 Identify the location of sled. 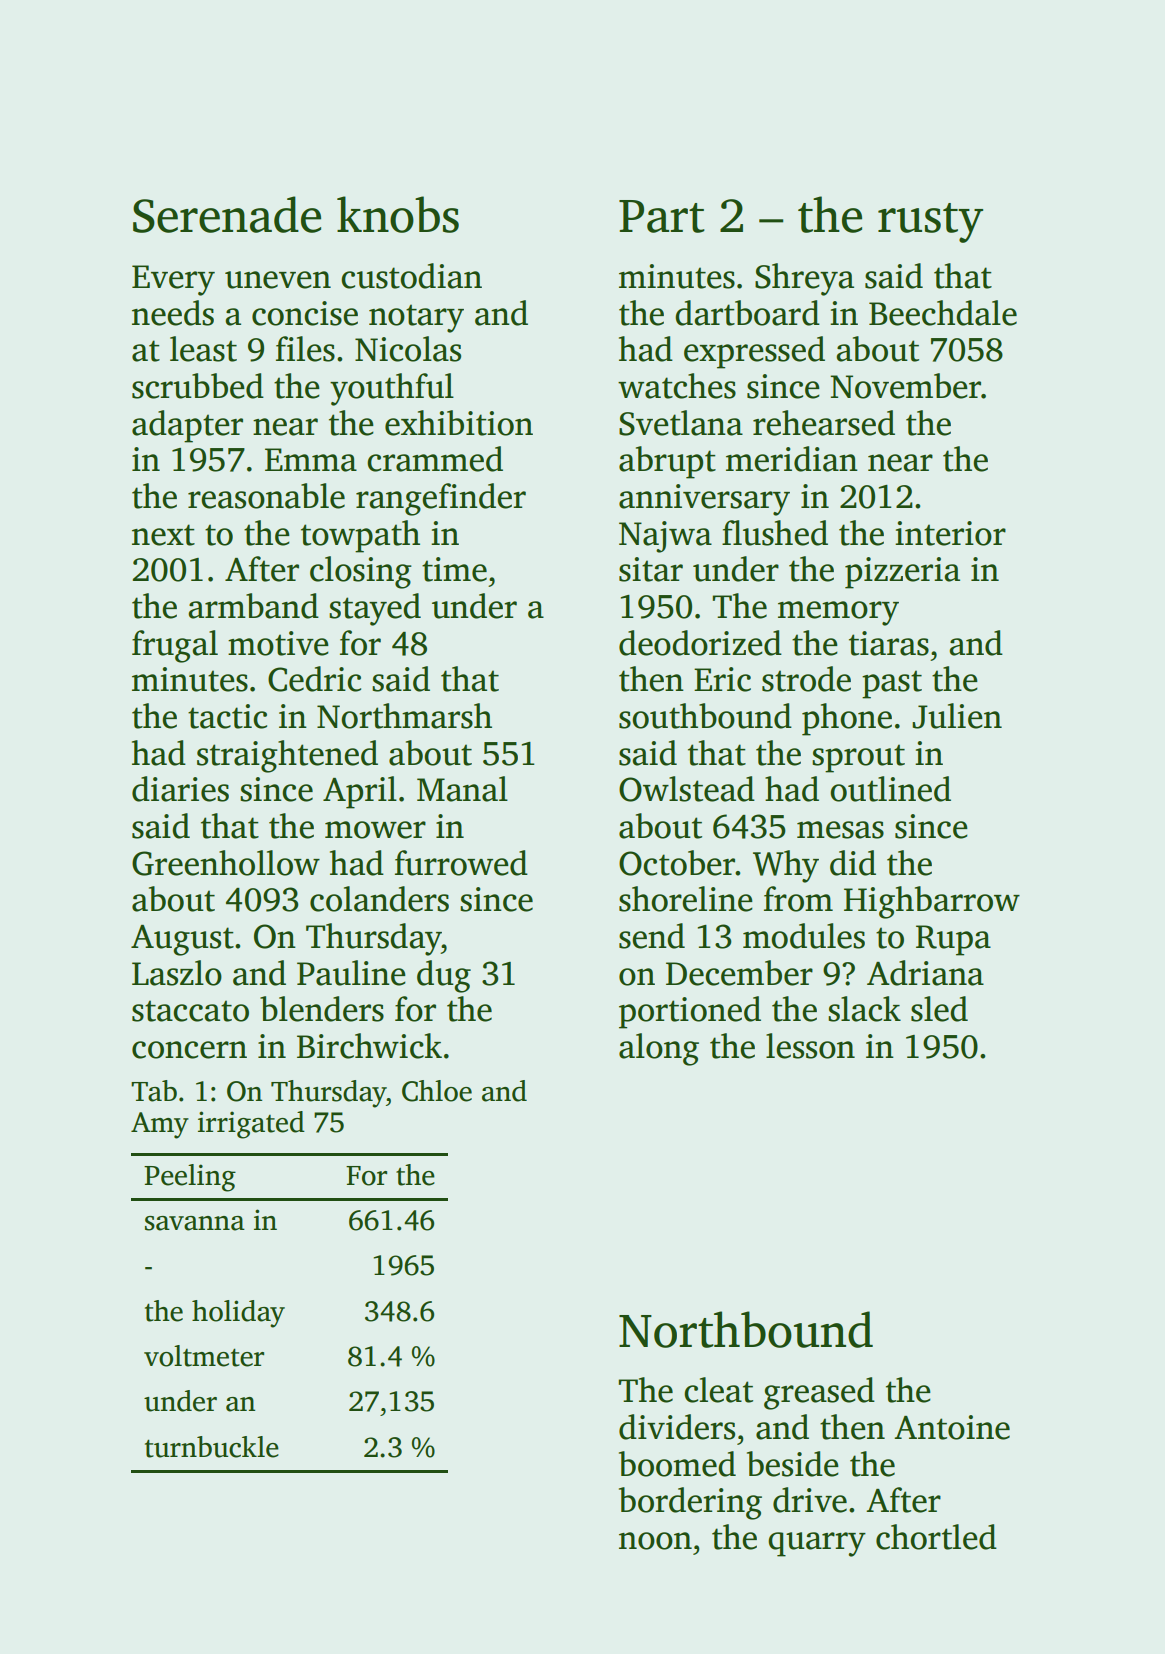
(939, 1009).
